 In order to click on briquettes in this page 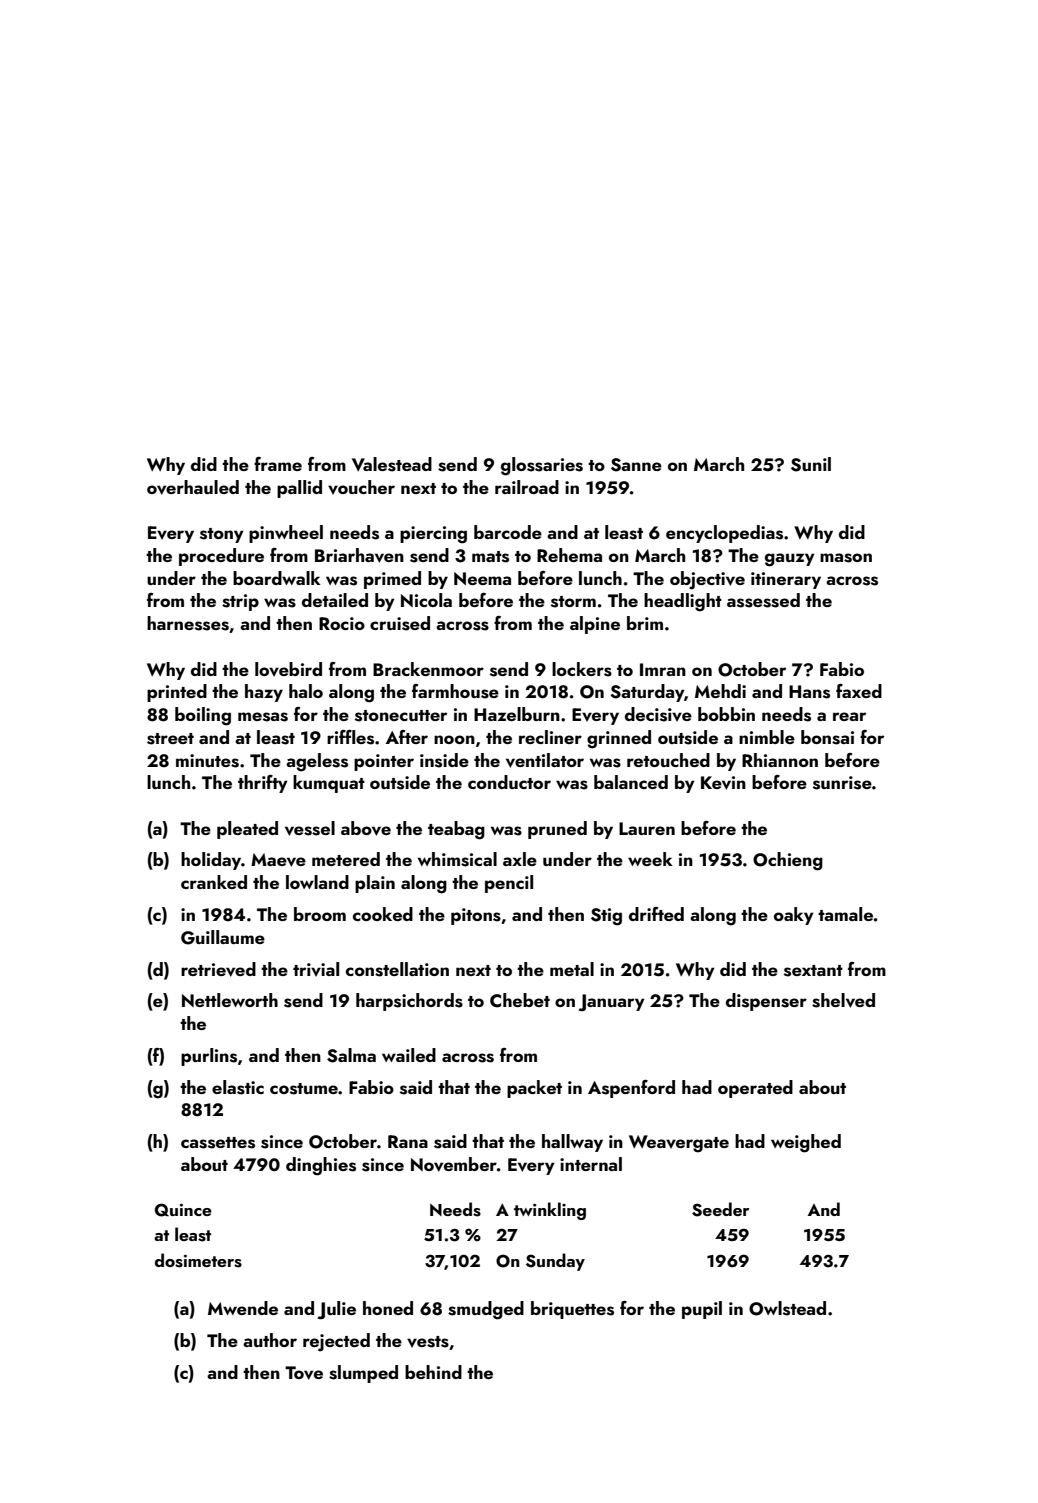, I will do `click(572, 1310)`.
